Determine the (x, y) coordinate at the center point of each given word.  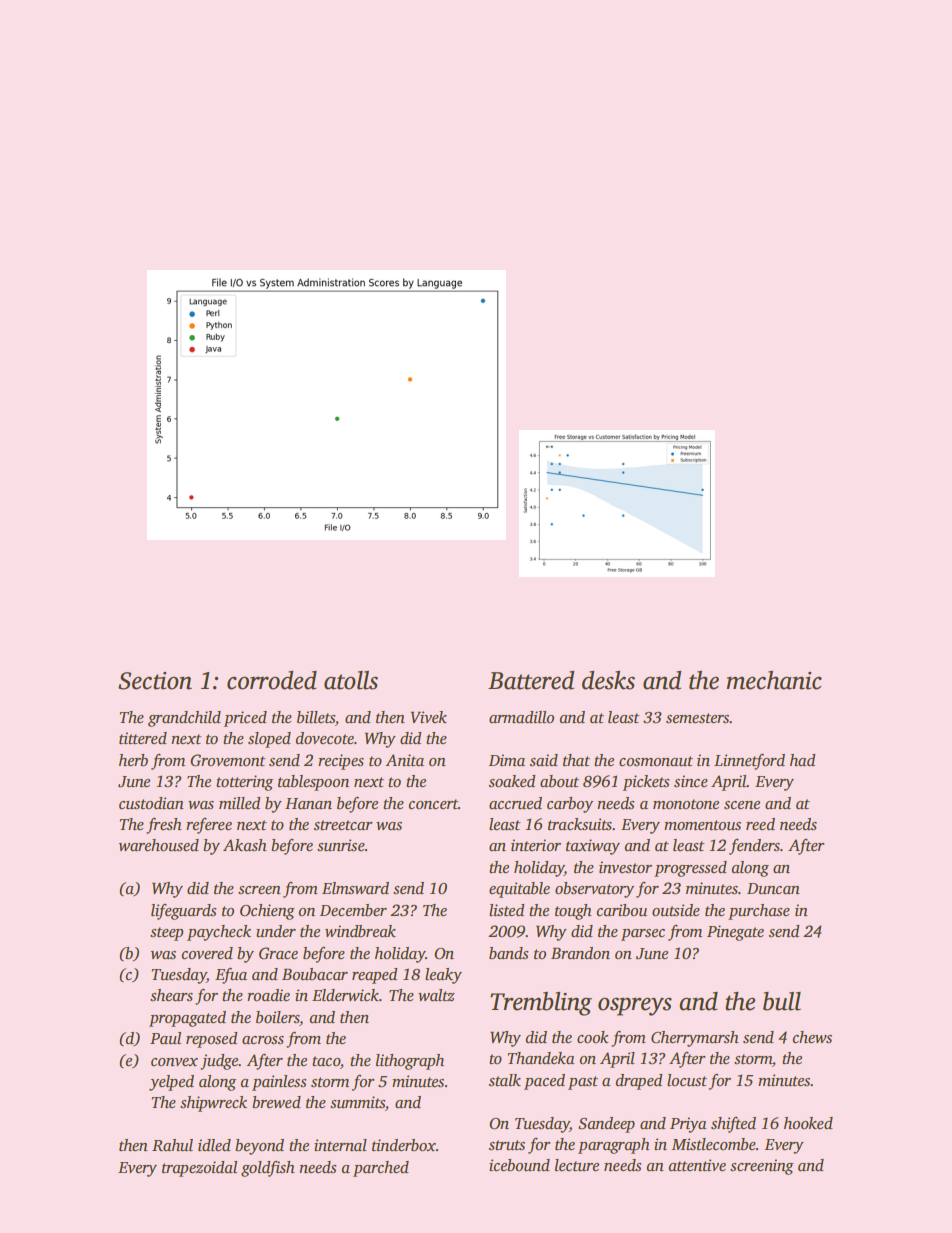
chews (812, 1037)
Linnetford (749, 762)
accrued (515, 803)
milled (240, 803)
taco (326, 1061)
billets (316, 717)
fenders (754, 847)
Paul (165, 1038)
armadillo (521, 717)
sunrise (341, 845)
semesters (698, 718)
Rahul (172, 1145)
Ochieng (267, 912)
